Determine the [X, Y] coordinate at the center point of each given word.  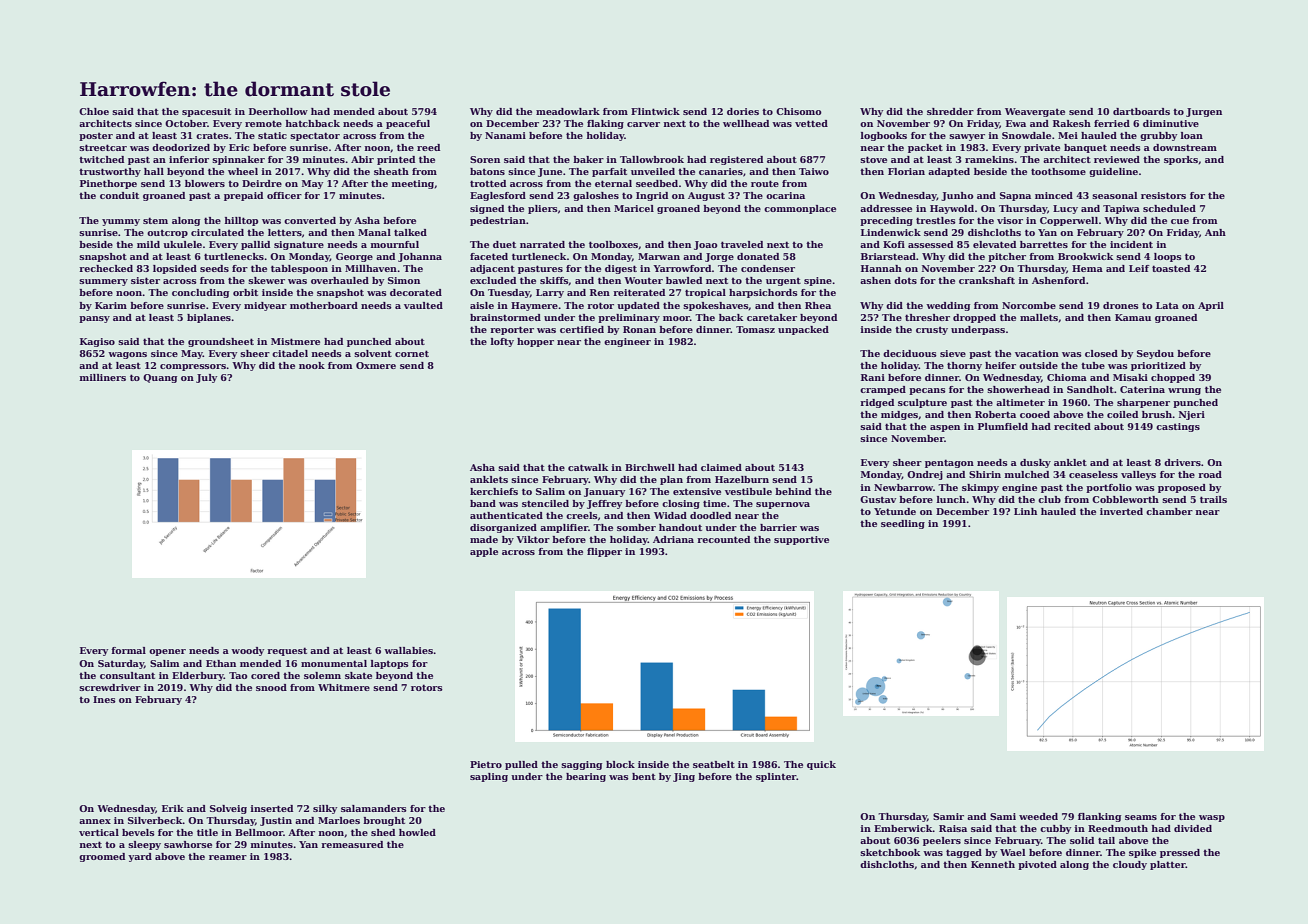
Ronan [639, 329]
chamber [1169, 511]
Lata [1167, 305]
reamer [228, 857]
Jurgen [1204, 112]
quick [821, 765]
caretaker [772, 317]
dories [743, 111]
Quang [160, 378]
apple [484, 552]
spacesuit [206, 112]
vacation [1037, 353]
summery [103, 282]
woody [247, 651]
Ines [104, 699]
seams [1141, 817]
